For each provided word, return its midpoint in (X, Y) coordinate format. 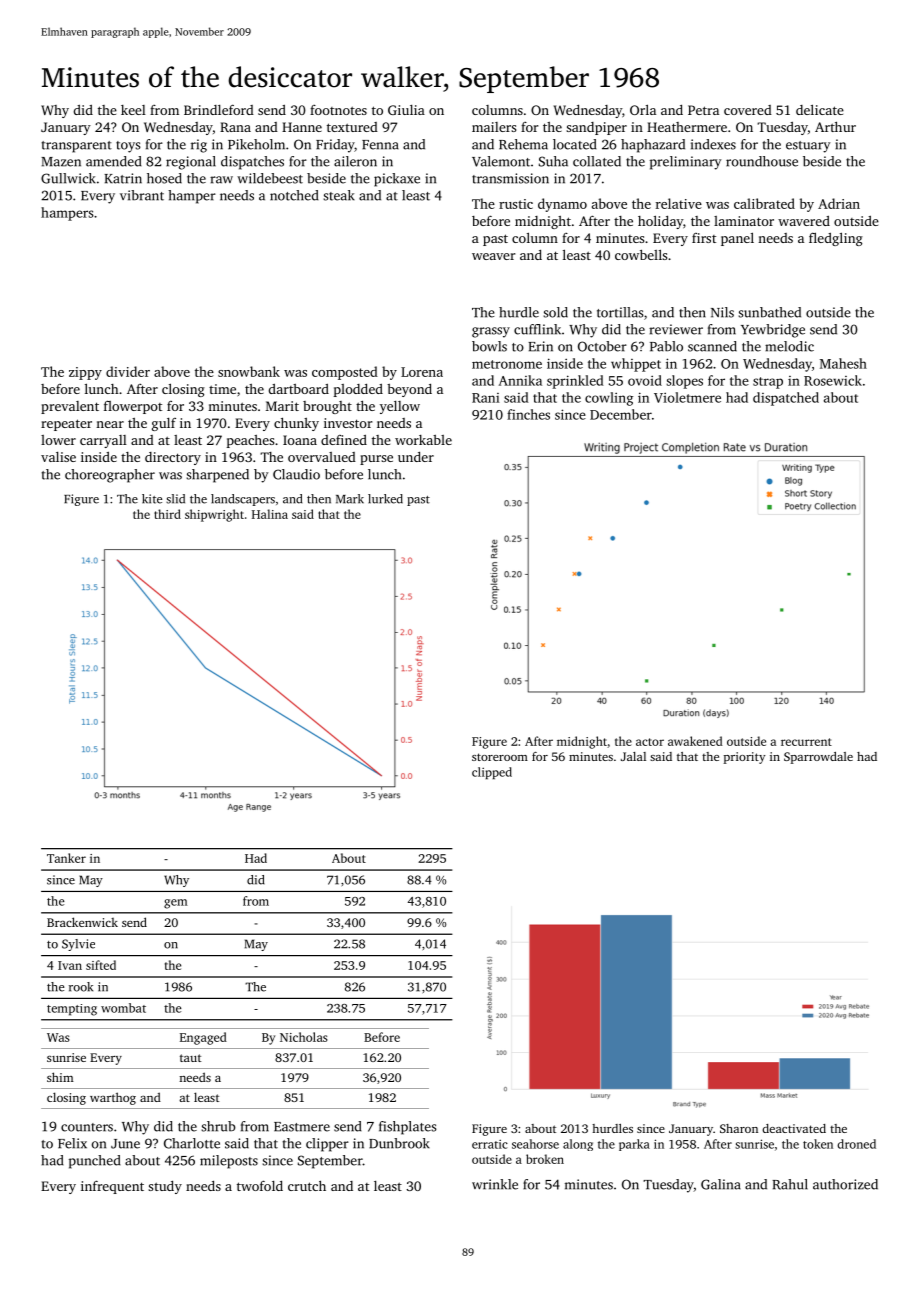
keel (133, 110)
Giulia (406, 110)
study (165, 1187)
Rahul (790, 1184)
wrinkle (495, 1184)
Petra (703, 110)
